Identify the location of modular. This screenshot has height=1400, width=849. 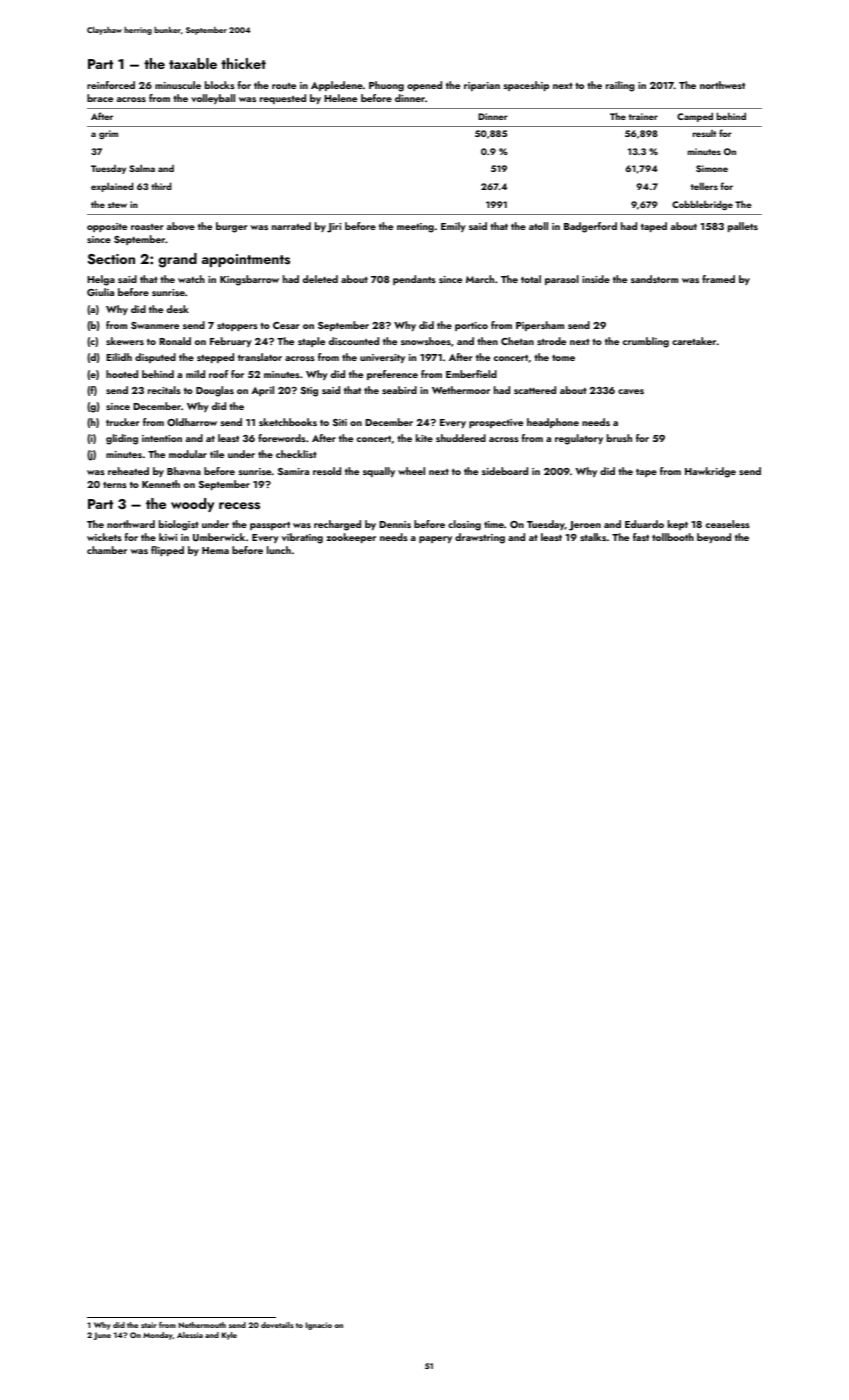
(188, 454).
